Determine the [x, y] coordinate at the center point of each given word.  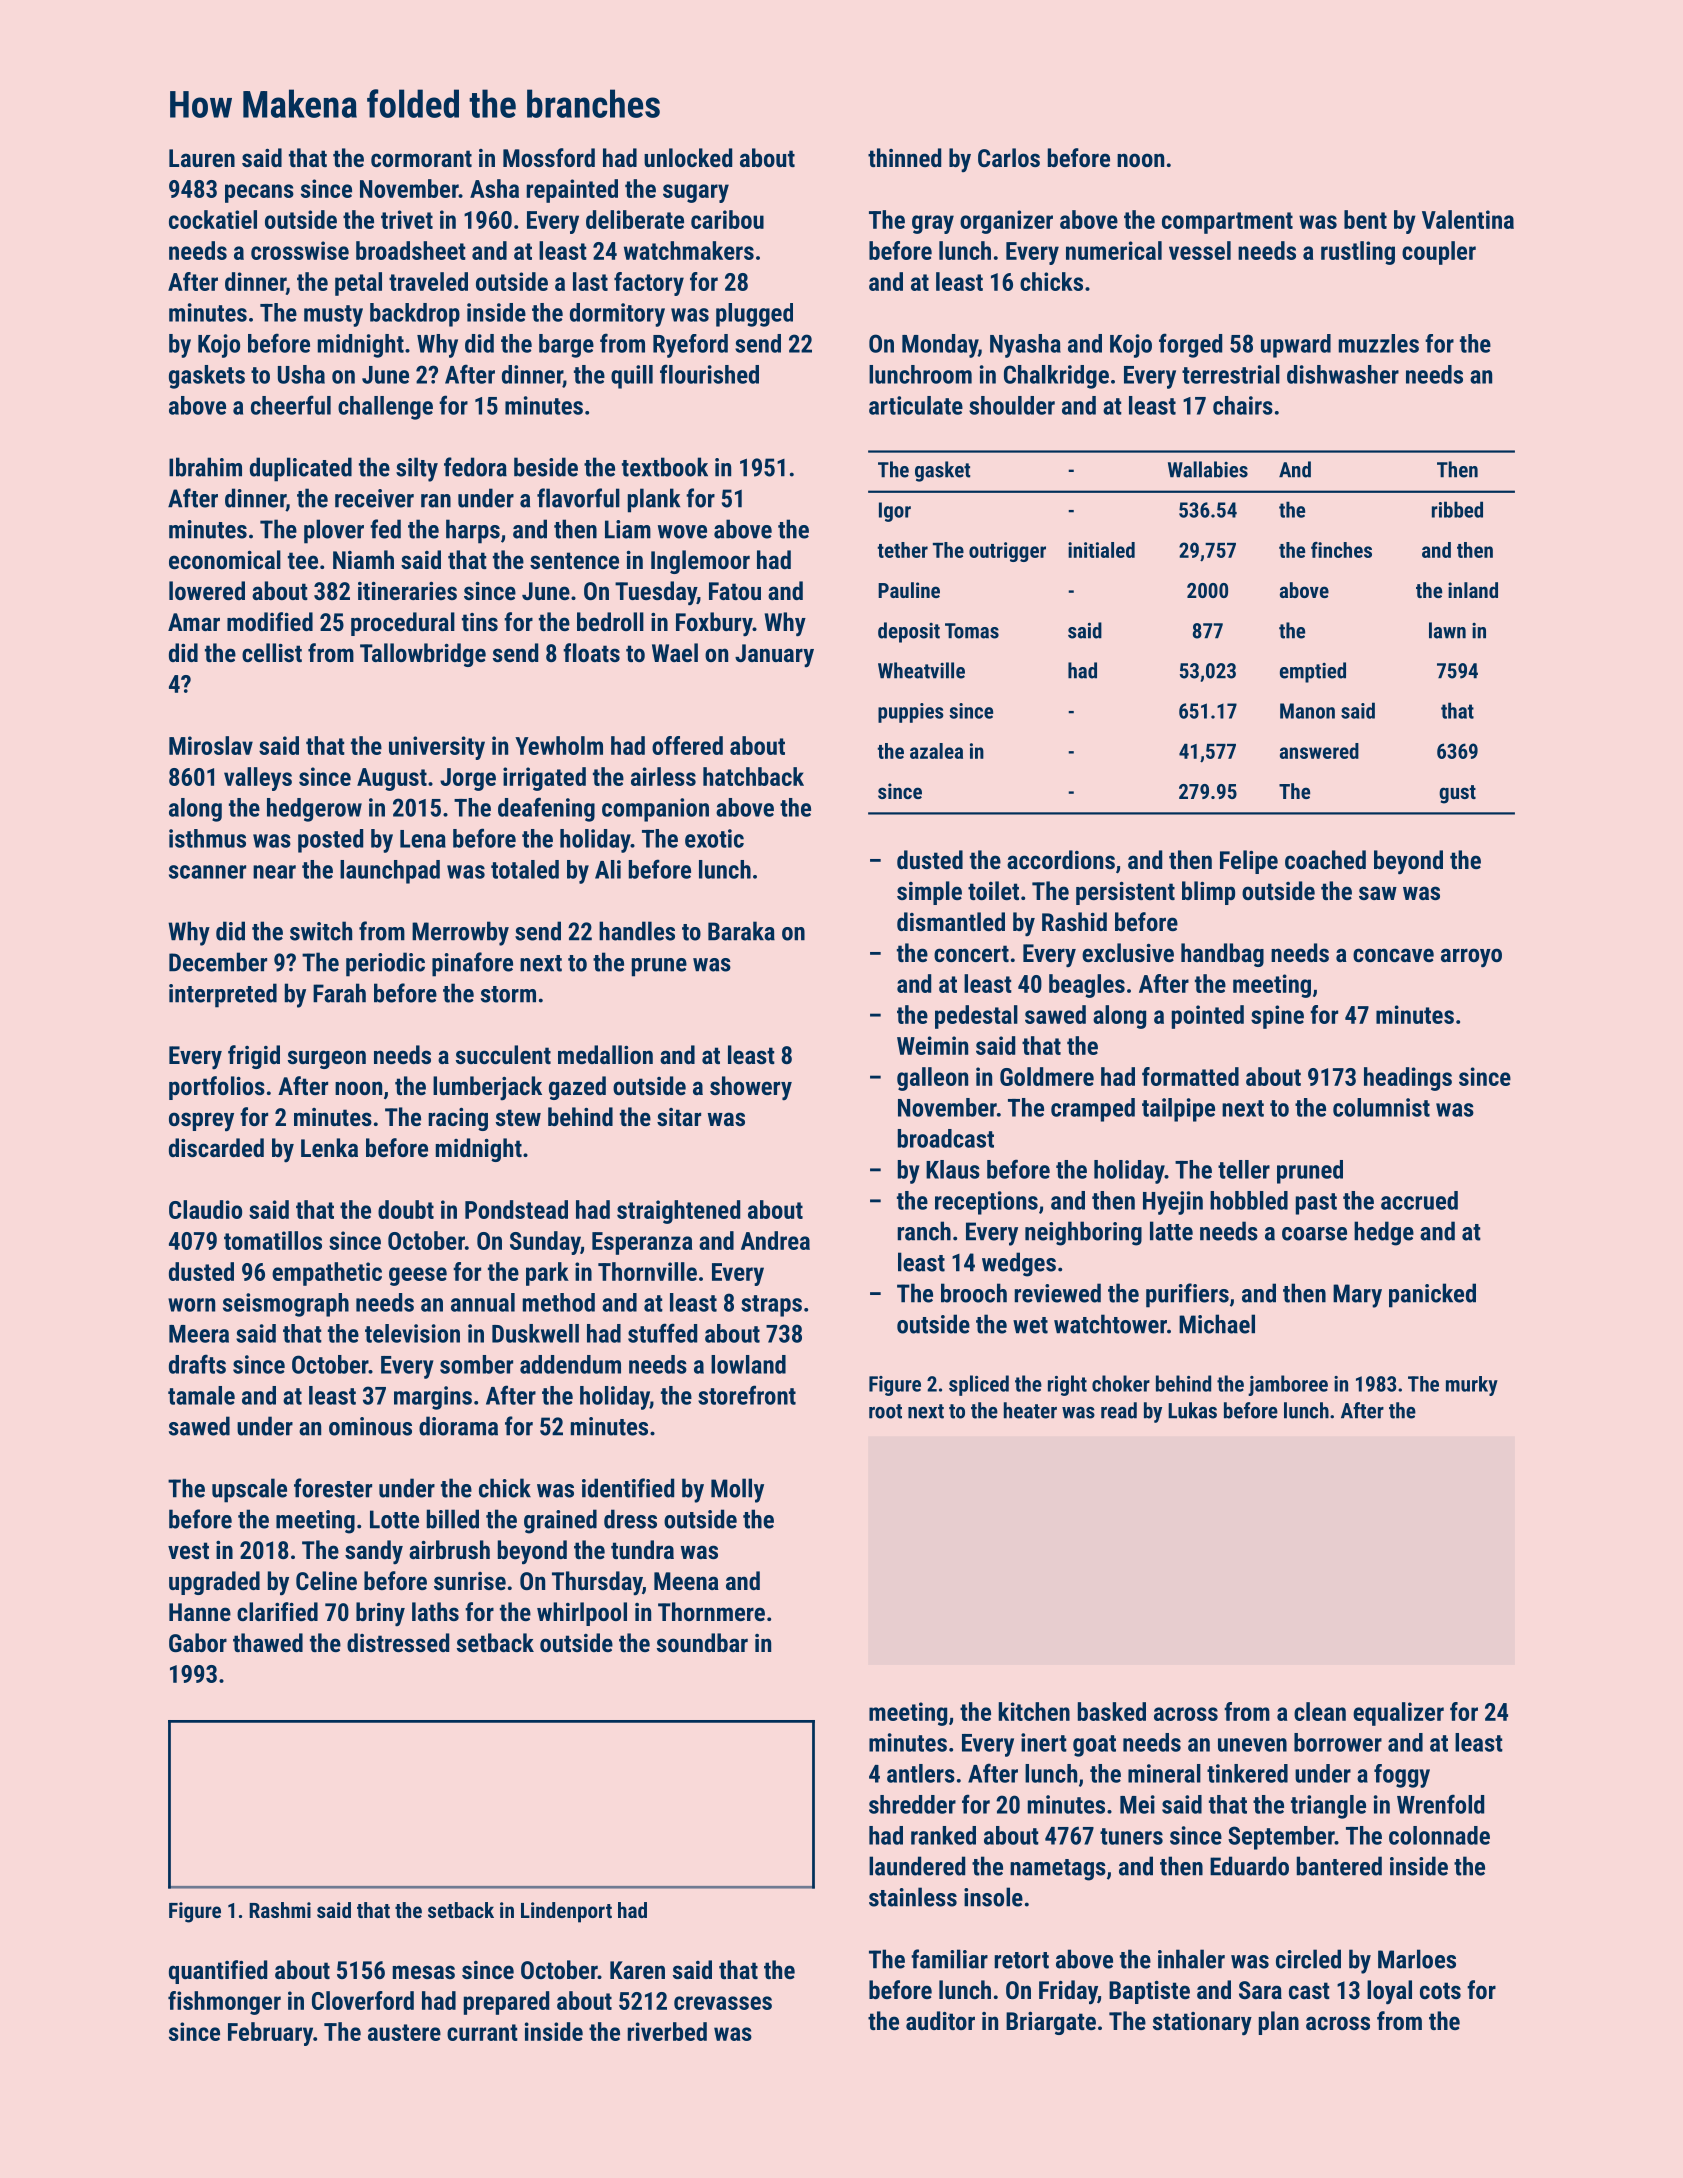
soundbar [702, 1642]
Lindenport [566, 1912]
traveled [428, 281]
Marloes [1417, 1959]
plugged [754, 315]
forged [1190, 345]
